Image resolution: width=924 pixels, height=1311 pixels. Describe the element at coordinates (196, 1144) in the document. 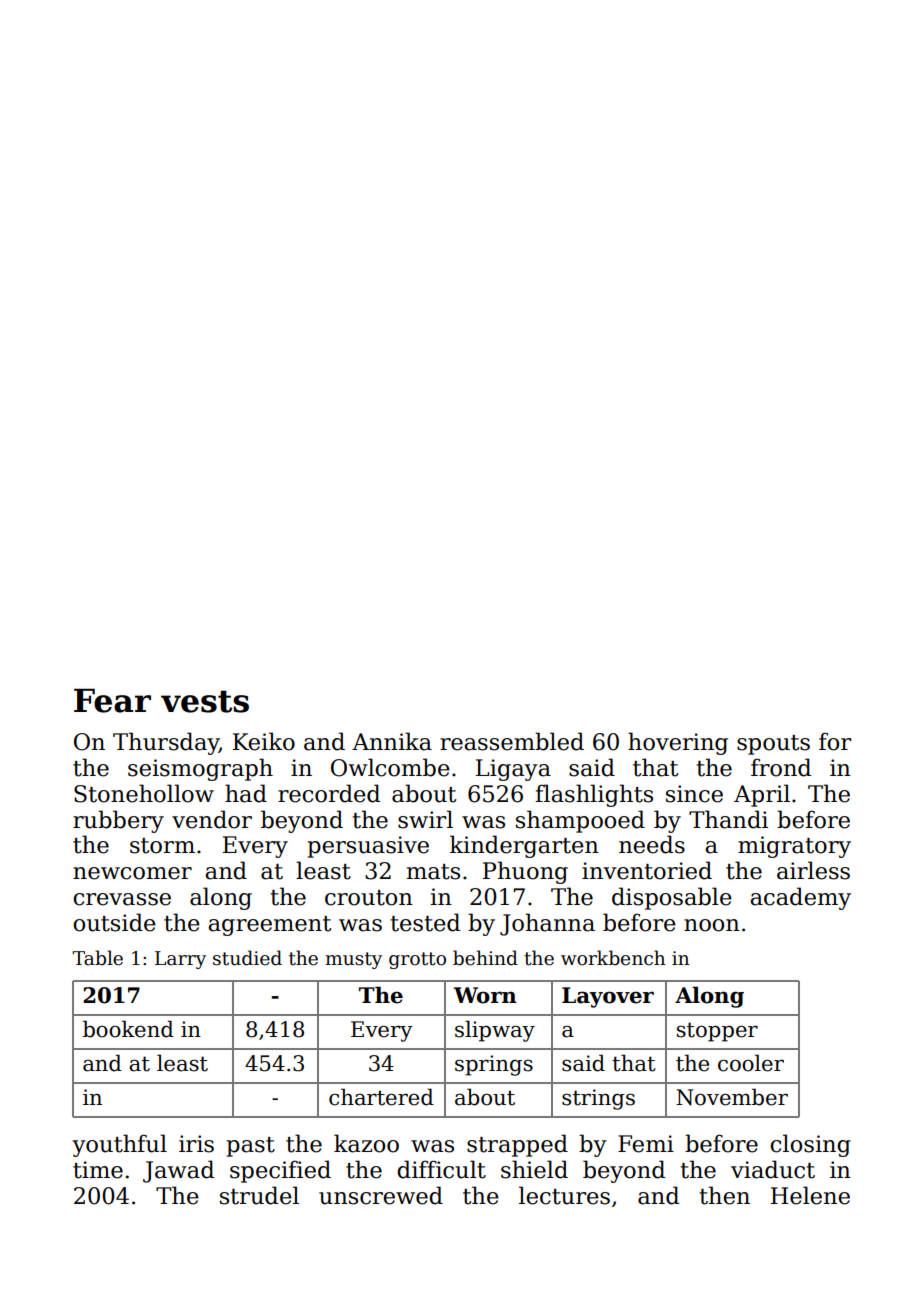

I see `iris` at that location.
